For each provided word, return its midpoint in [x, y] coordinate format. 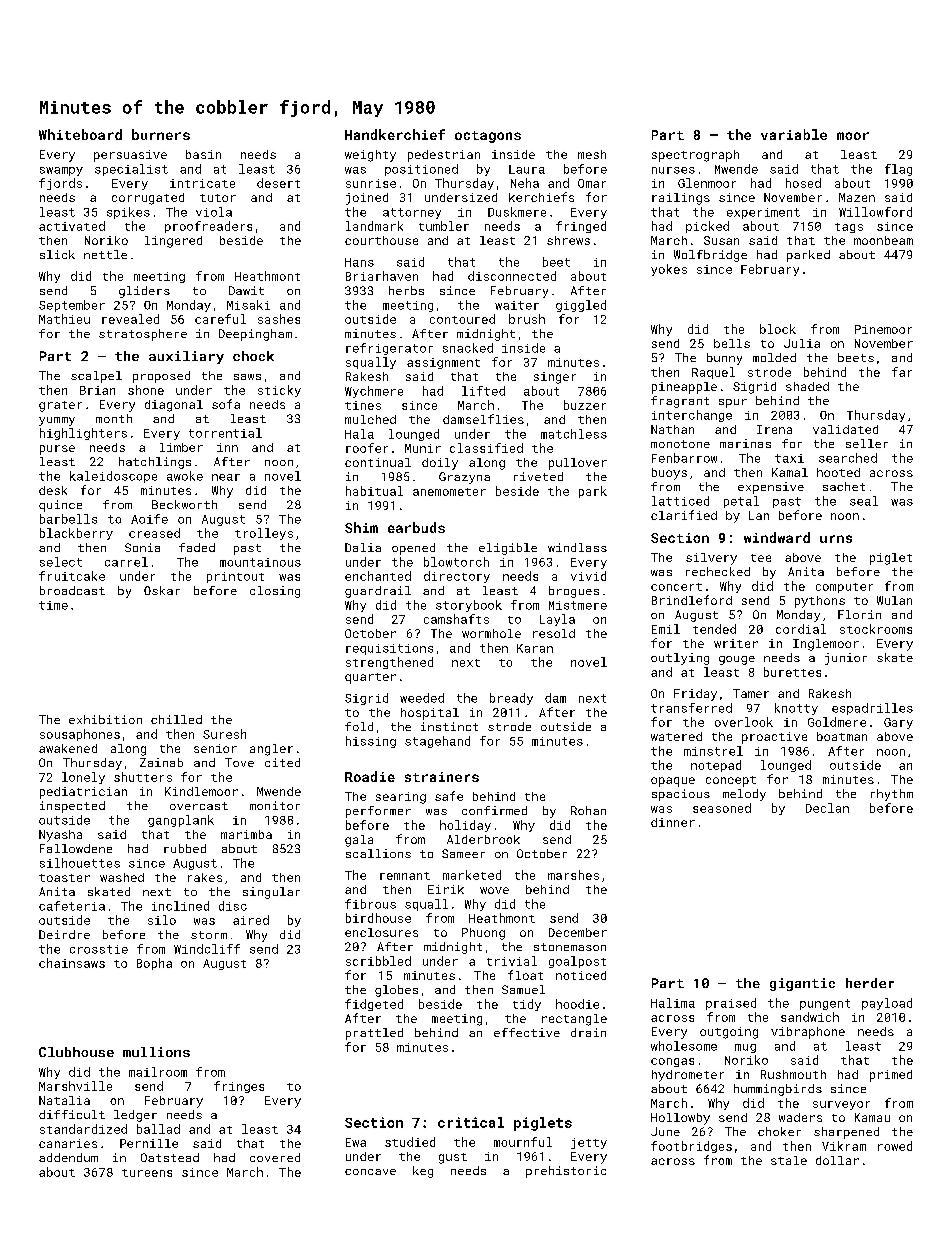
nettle [105, 254]
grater [60, 406]
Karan [535, 648]
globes [396, 991]
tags [849, 228]
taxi [789, 458]
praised [731, 1004]
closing [275, 592]
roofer [367, 448]
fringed [581, 227]
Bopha [154, 964]
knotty [796, 709]
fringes [239, 1087]
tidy [527, 1005]
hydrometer [688, 1076]
